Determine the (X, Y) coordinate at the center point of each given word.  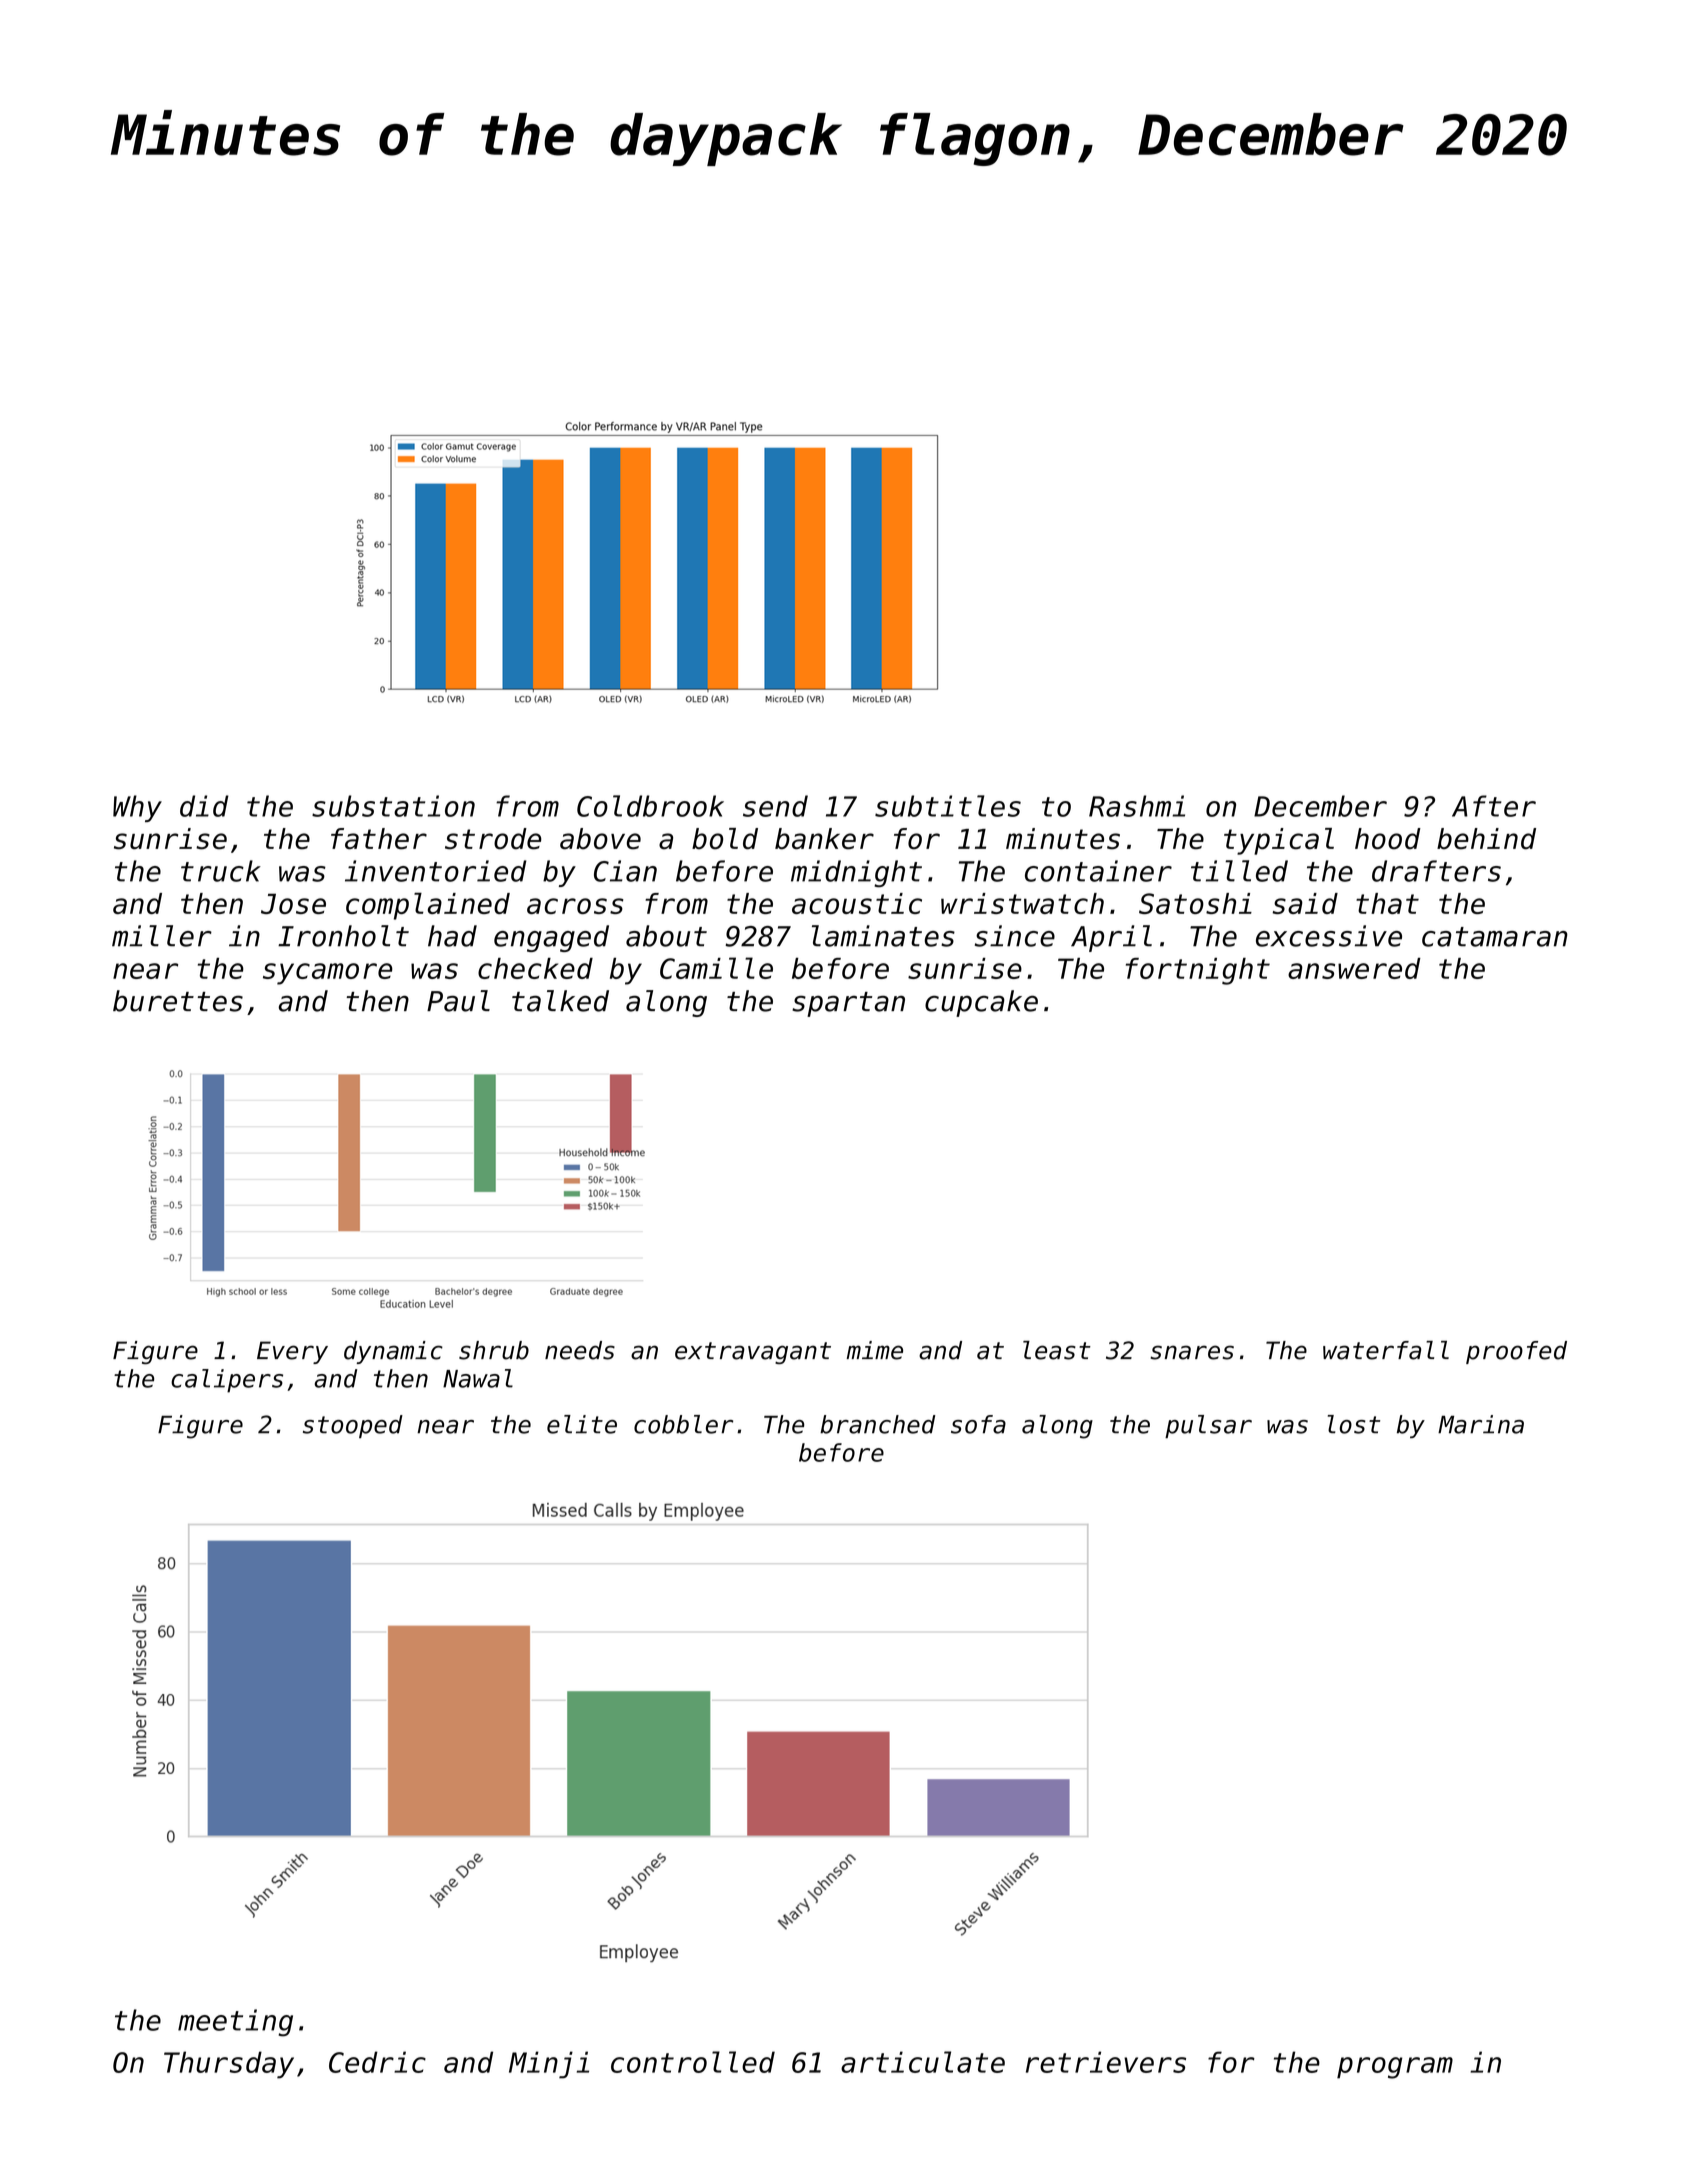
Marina (1481, 1424)
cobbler (683, 1424)
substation (393, 806)
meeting (235, 2023)
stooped (353, 1426)
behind (1486, 839)
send (775, 806)
